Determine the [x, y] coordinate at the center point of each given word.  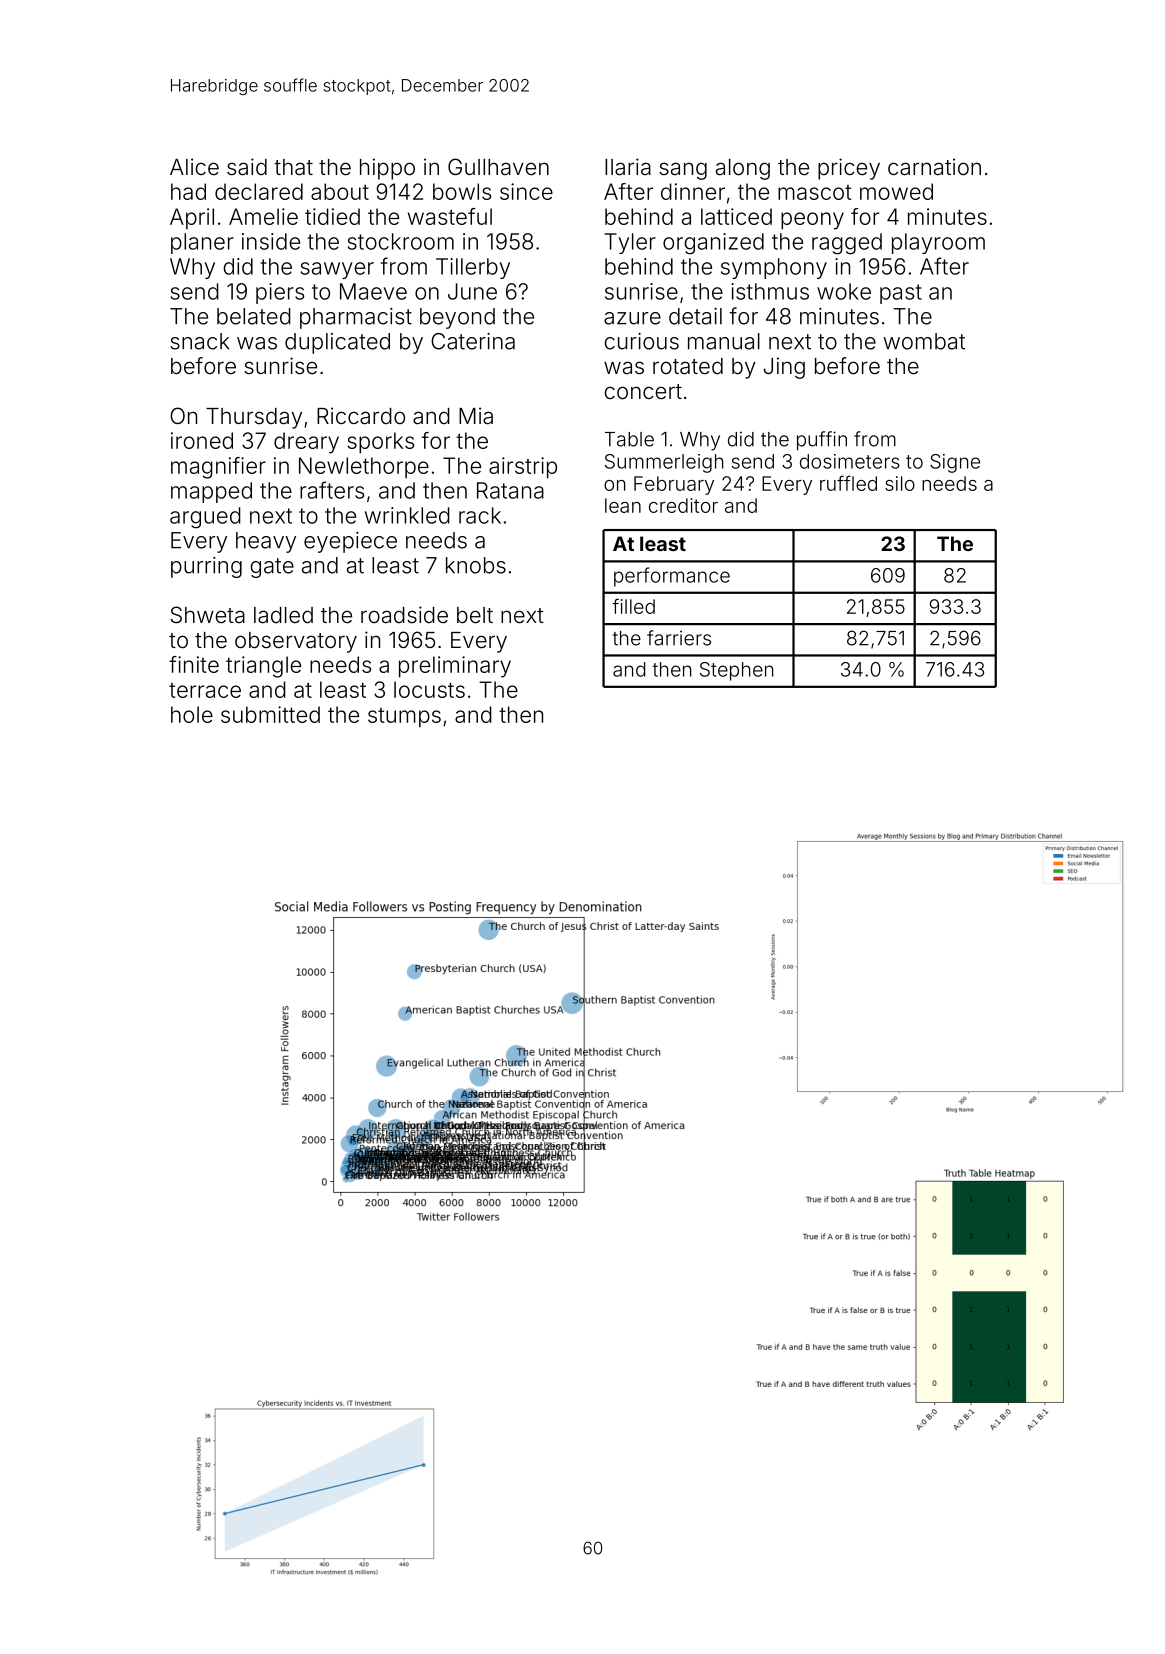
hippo [387, 169]
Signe [955, 463]
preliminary [455, 667]
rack [480, 515]
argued [205, 518]
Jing [784, 368]
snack [199, 341]
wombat [924, 341]
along [743, 169]
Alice [194, 167]
